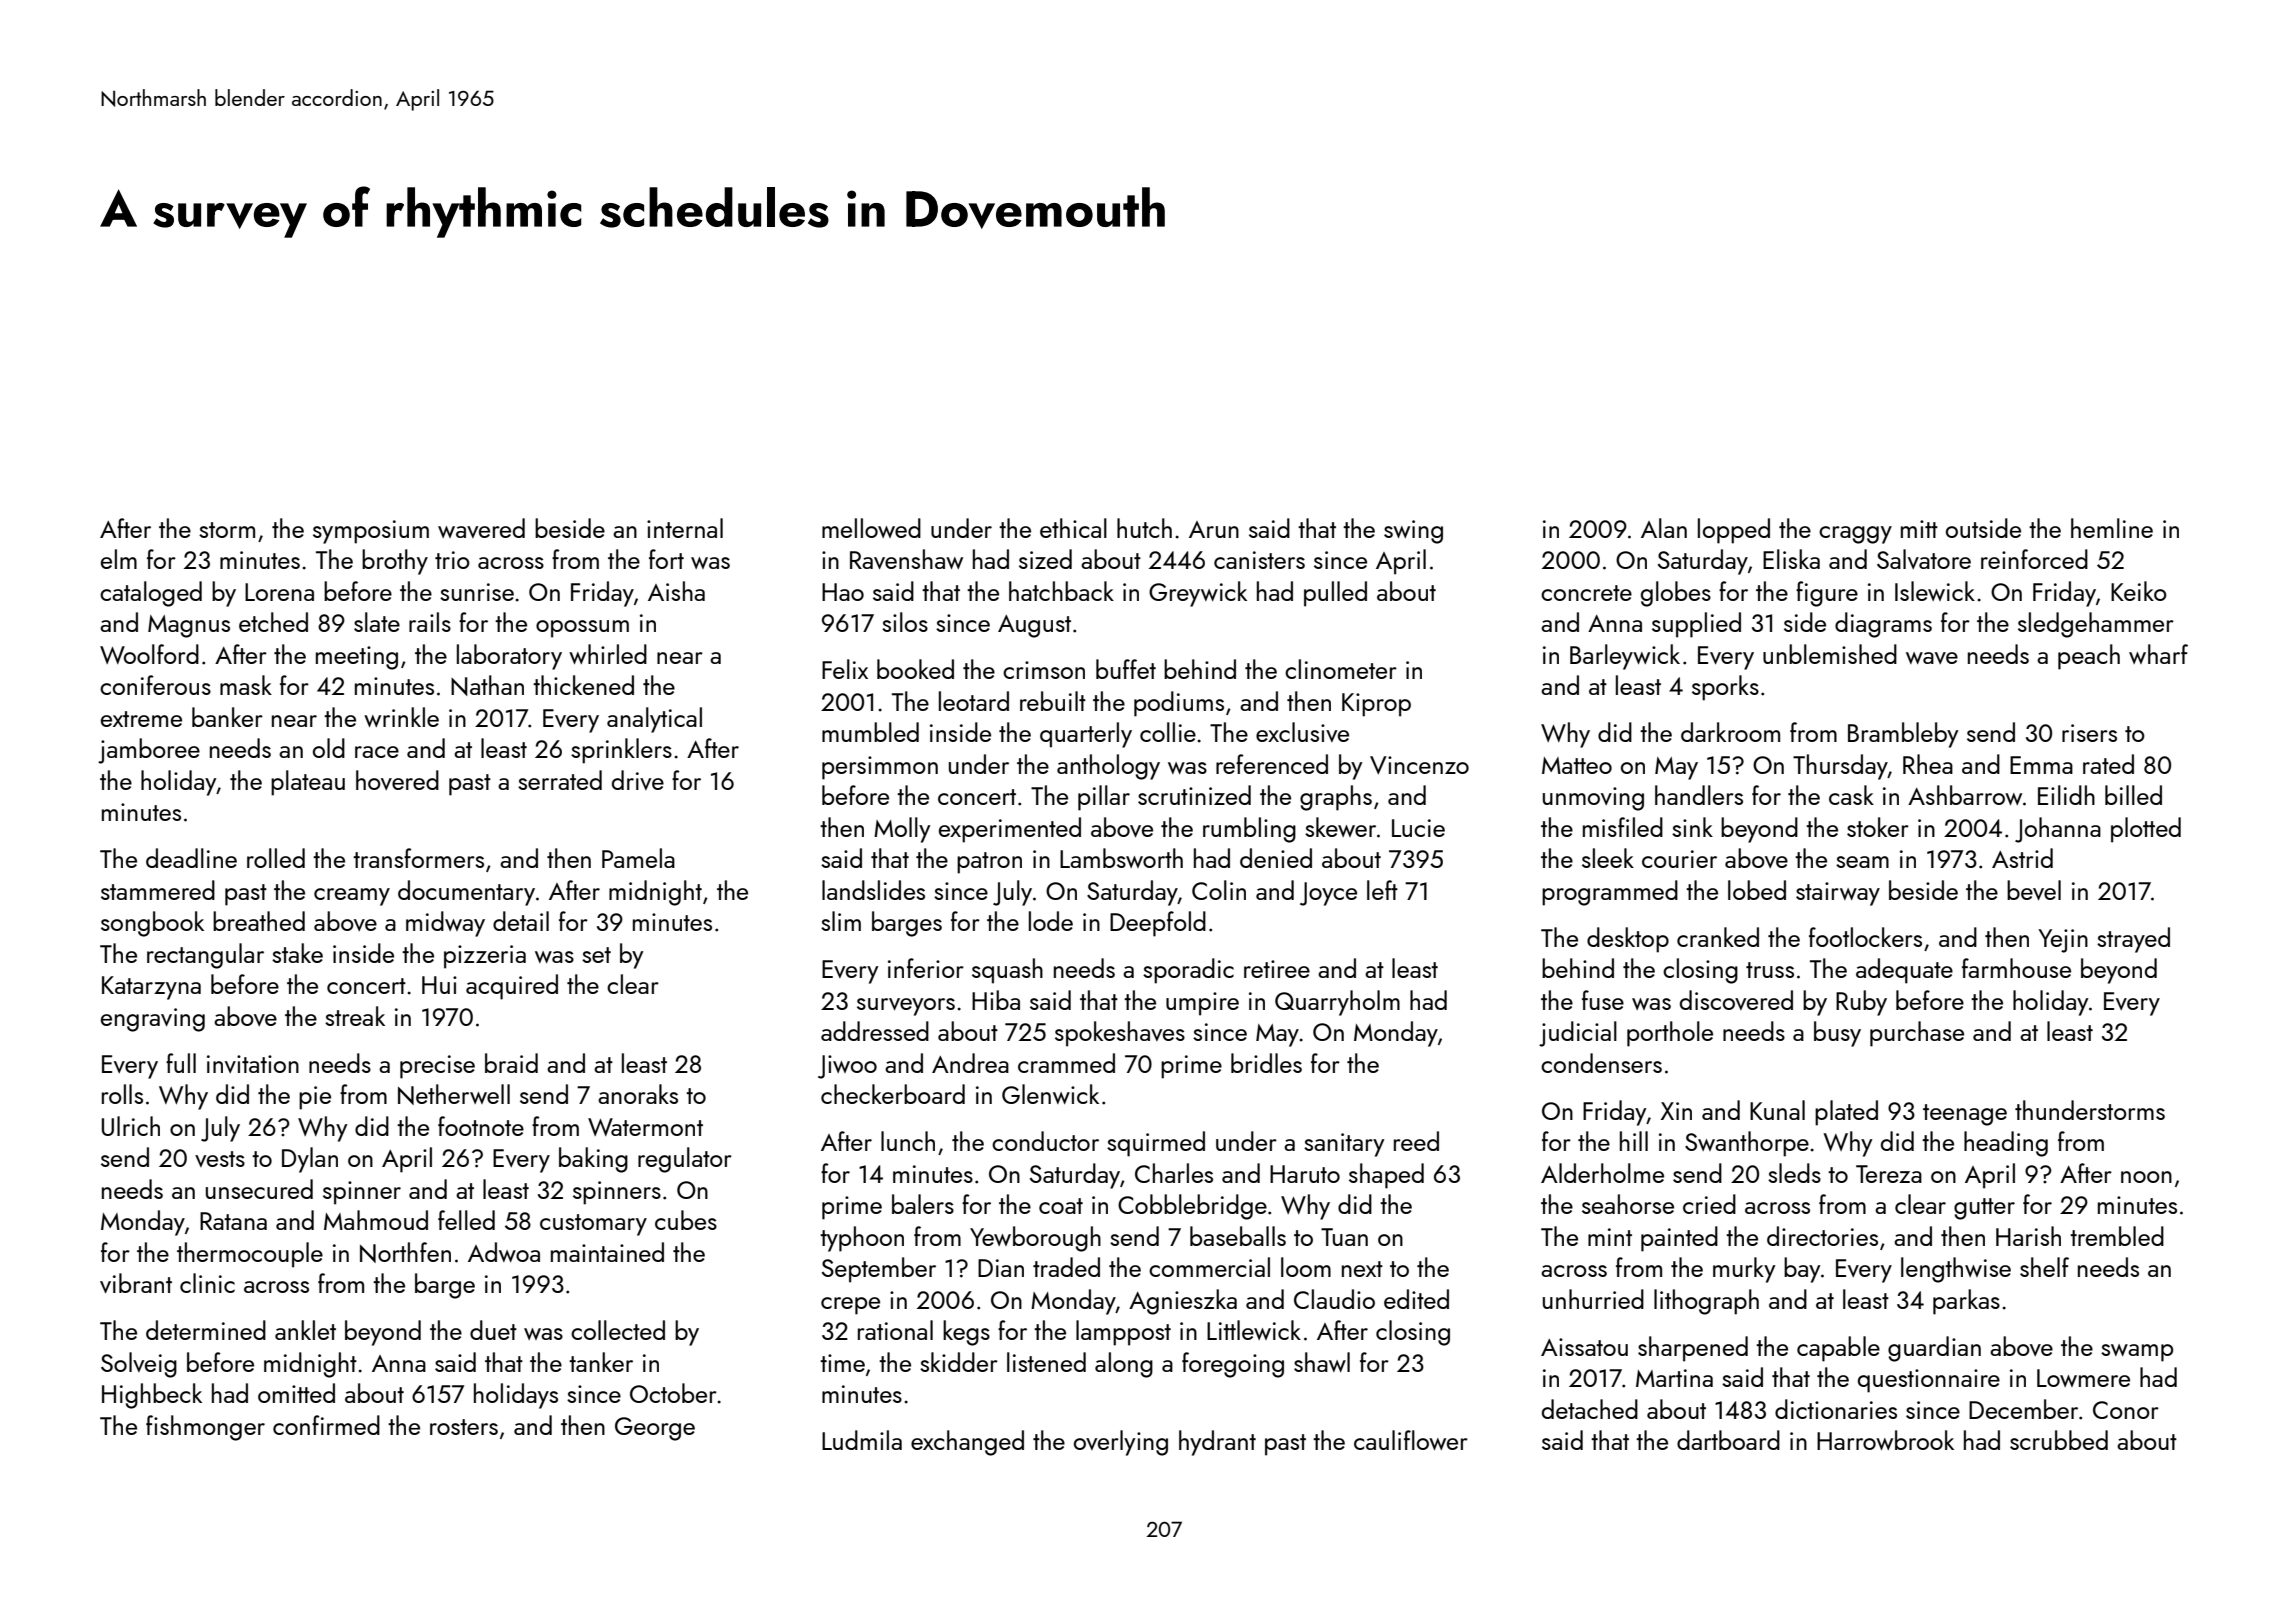 Image resolution: width=2292 pixels, height=1620 pixels. I want to click on sledgehammer, so click(2096, 625).
